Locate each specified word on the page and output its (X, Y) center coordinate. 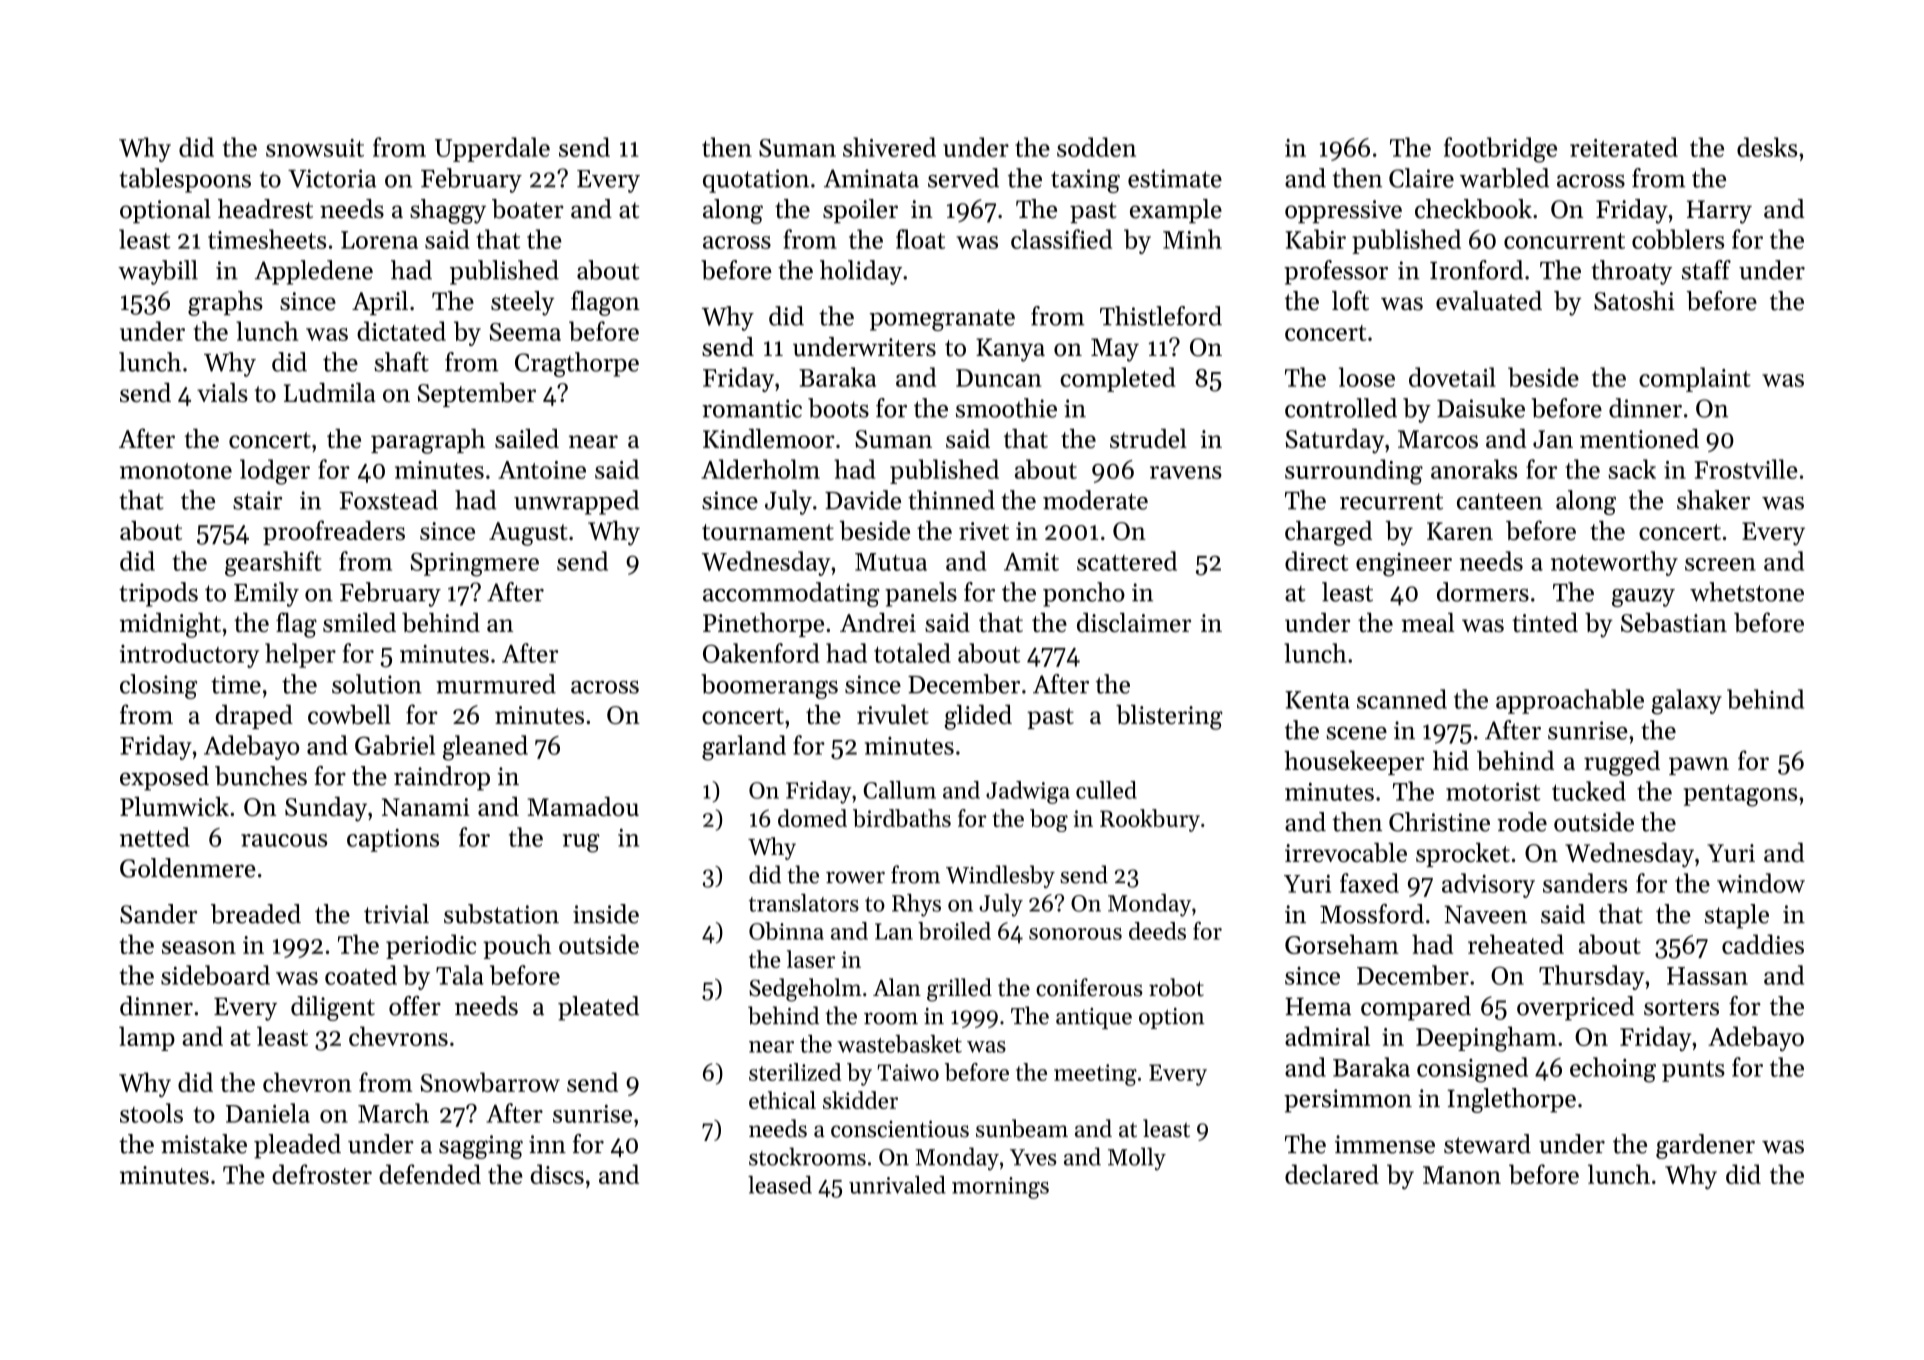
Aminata (871, 178)
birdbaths (902, 818)
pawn (1699, 766)
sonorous (1075, 934)
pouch (517, 946)
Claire (1421, 178)
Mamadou (583, 806)
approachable (1570, 701)
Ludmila (329, 392)
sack (1632, 469)
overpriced (1575, 1008)
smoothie (1006, 408)
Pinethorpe (763, 625)
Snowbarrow (490, 1082)
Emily (266, 594)
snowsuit (315, 148)
